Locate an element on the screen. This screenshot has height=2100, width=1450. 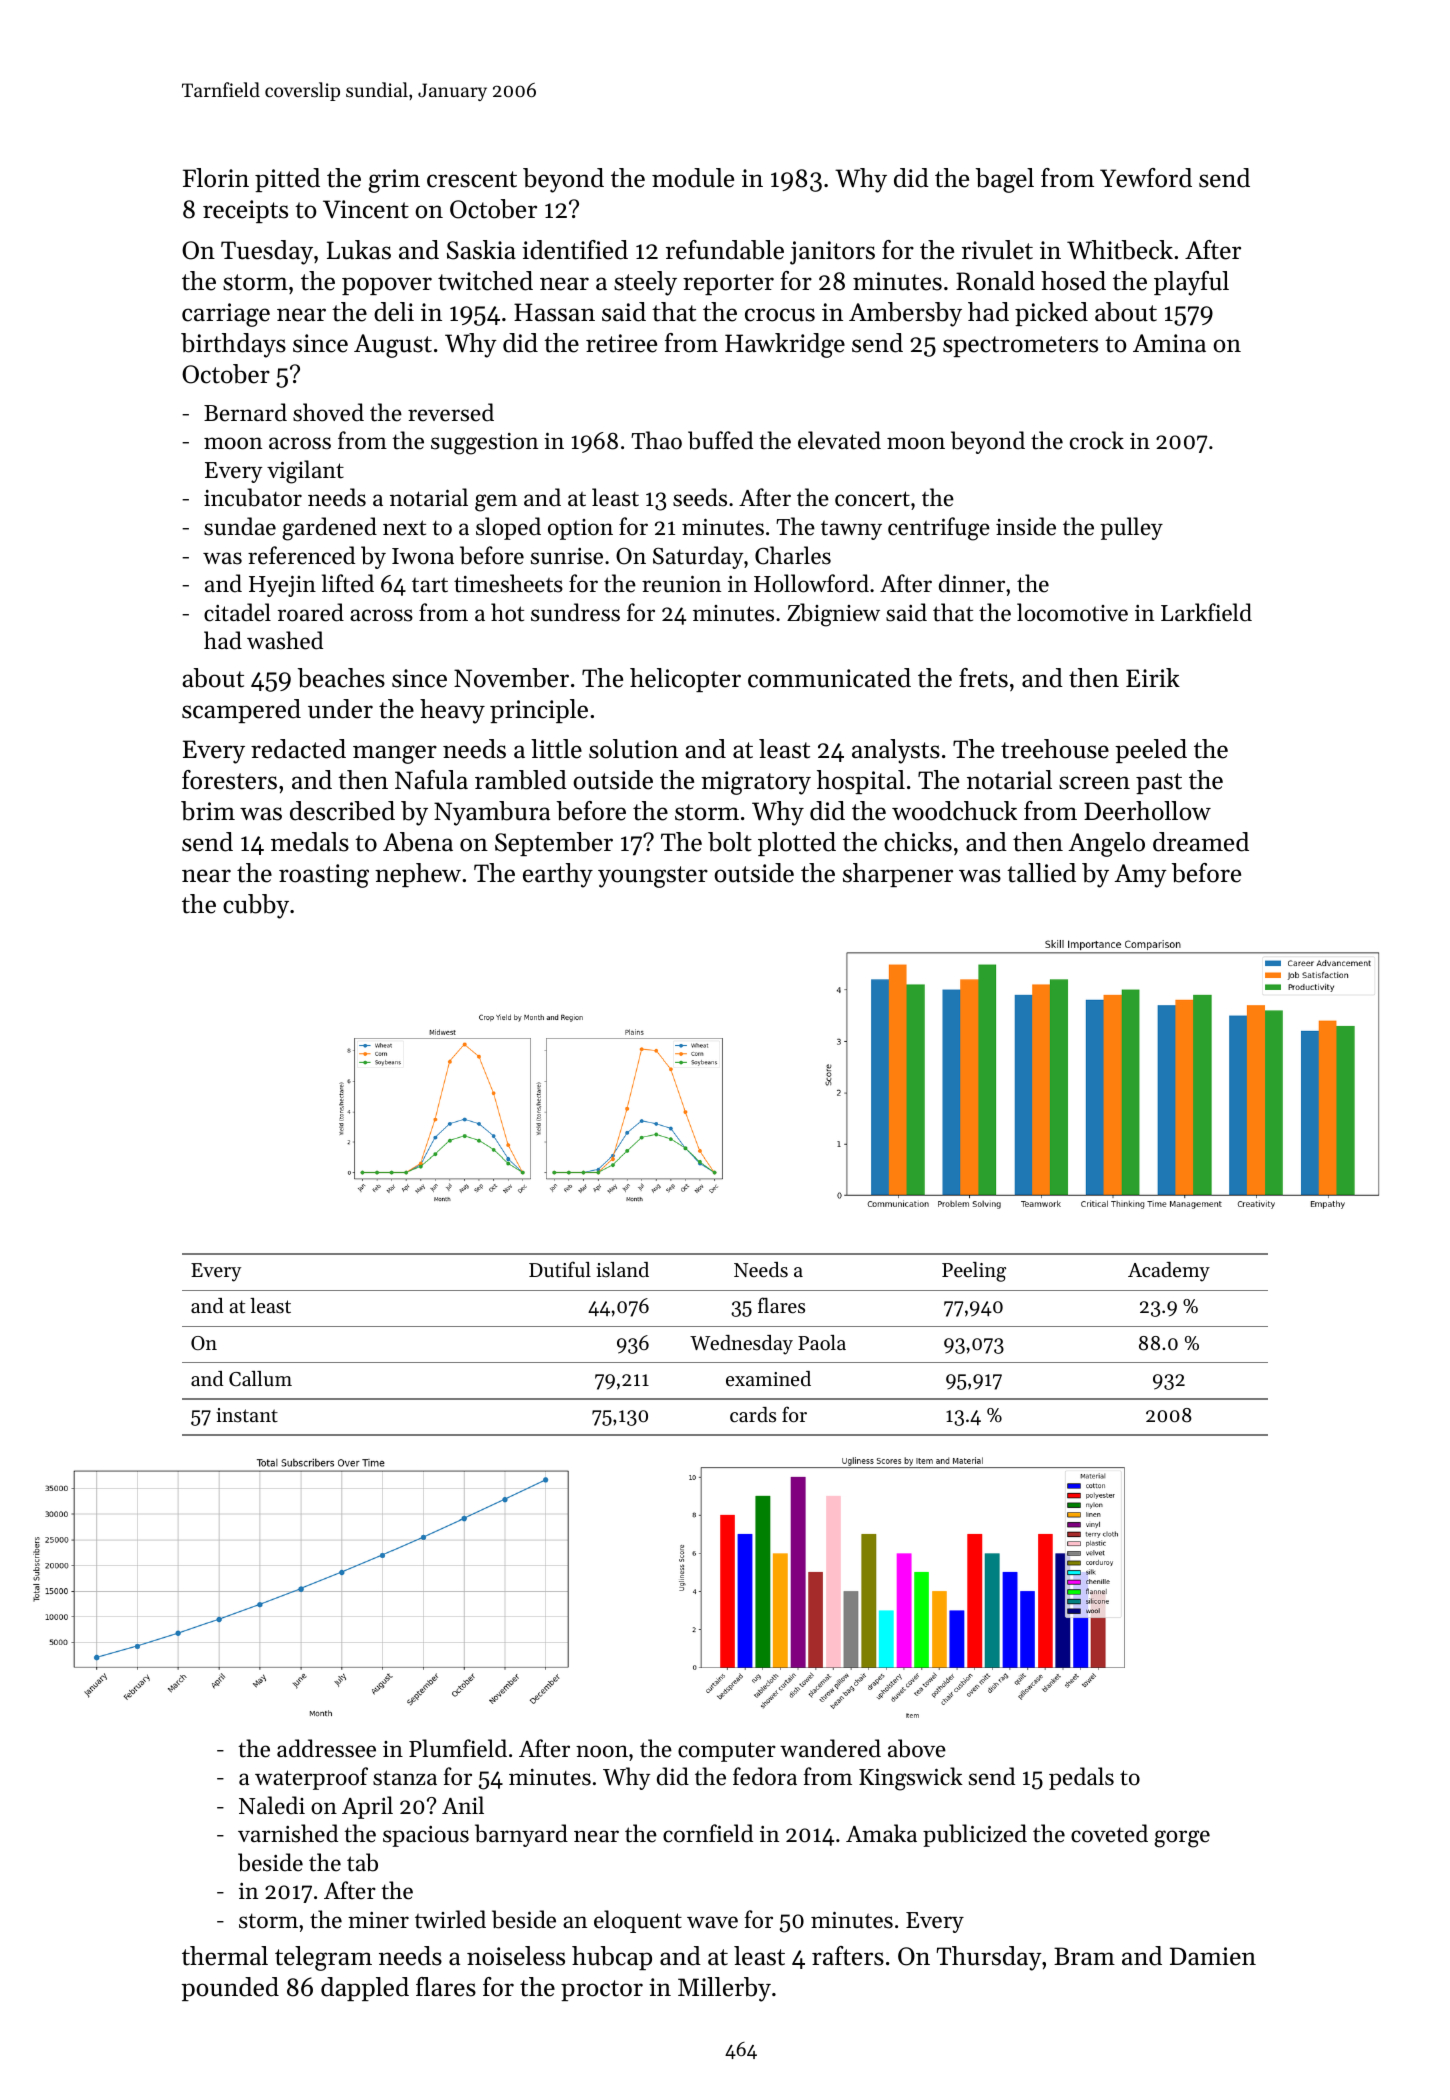
rivulet is located at coordinates (997, 250).
